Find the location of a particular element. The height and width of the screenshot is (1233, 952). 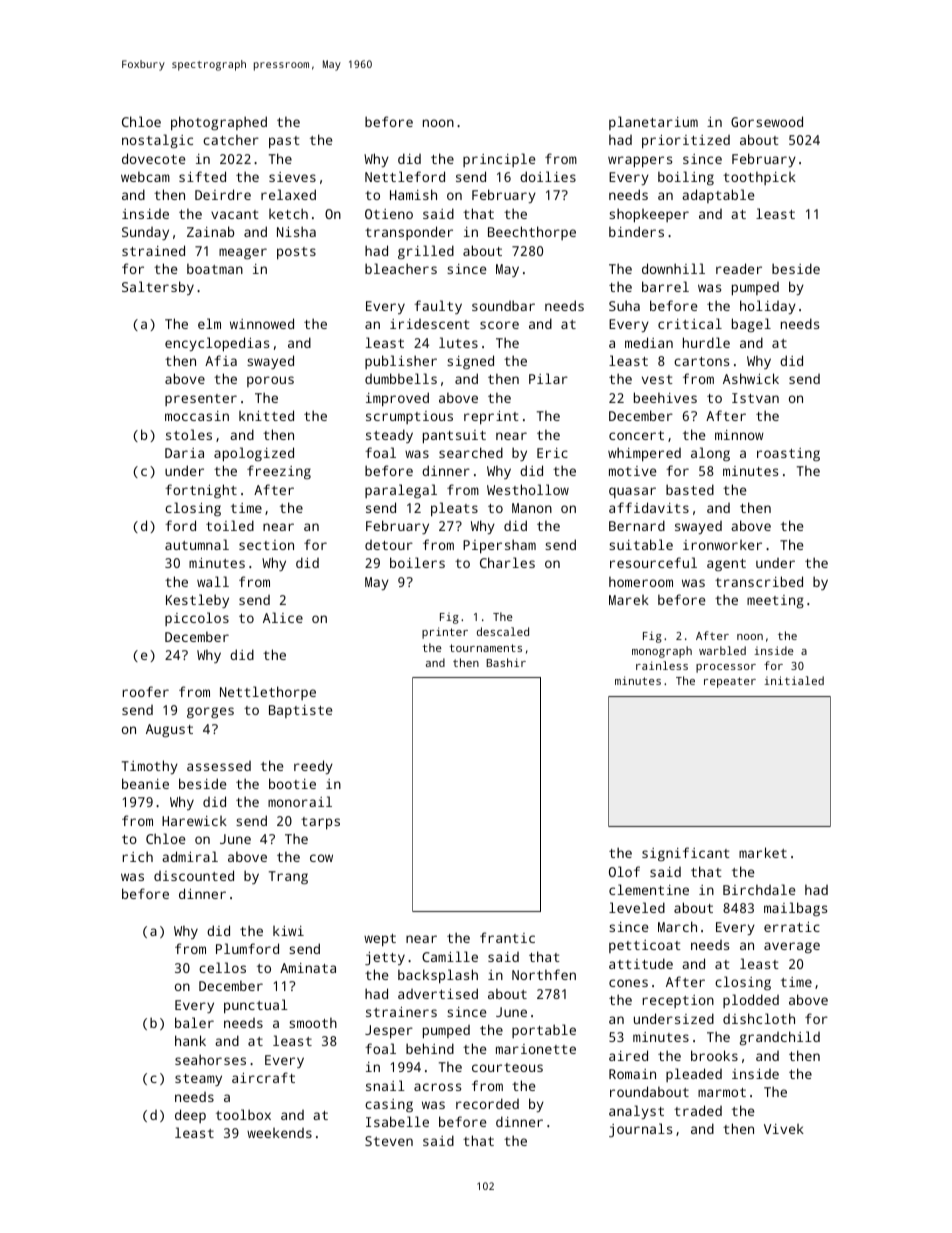

lutes is located at coordinates (458, 342).
